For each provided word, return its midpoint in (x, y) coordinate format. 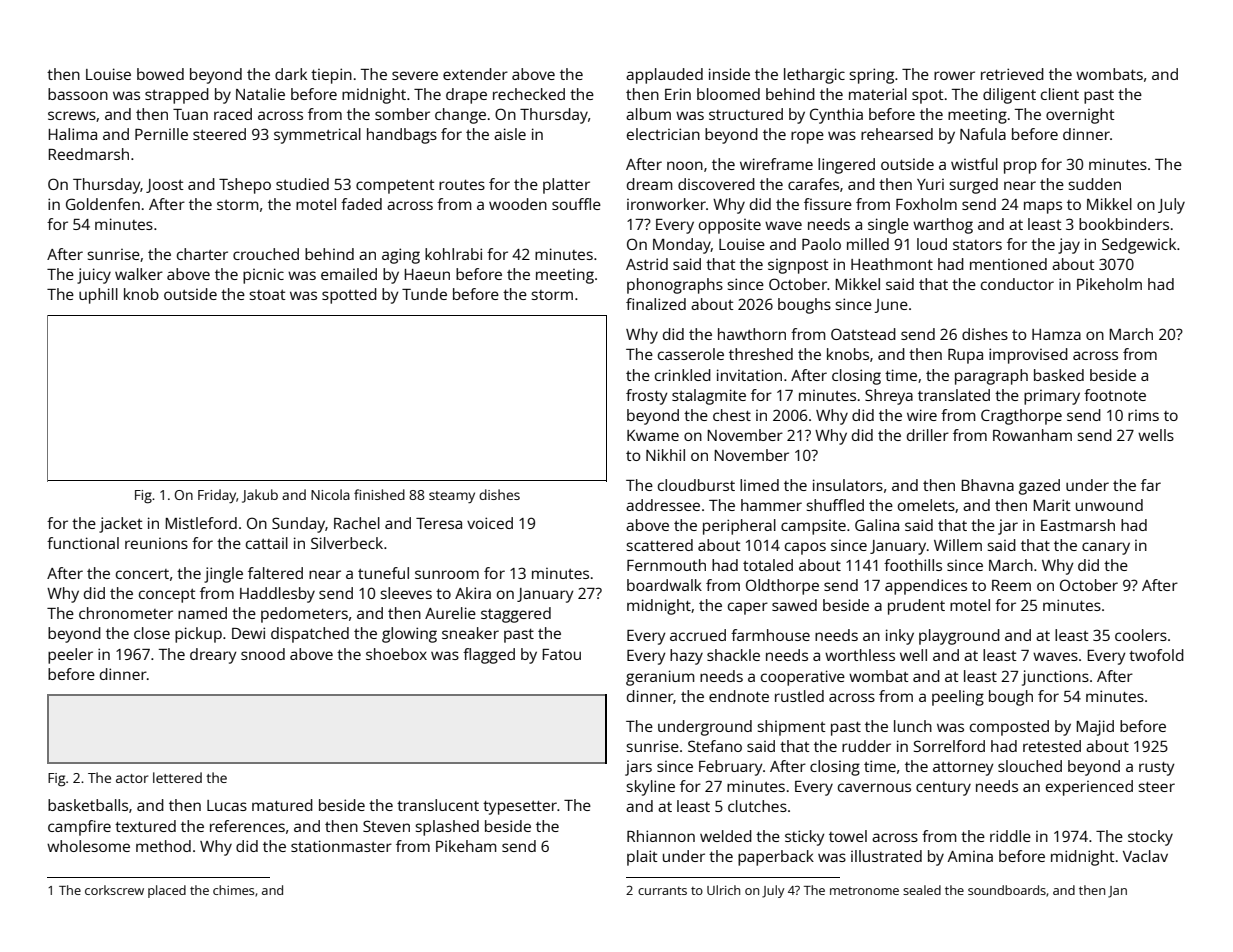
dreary (213, 656)
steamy (452, 497)
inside (729, 74)
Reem (1011, 585)
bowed (160, 74)
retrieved (1012, 74)
